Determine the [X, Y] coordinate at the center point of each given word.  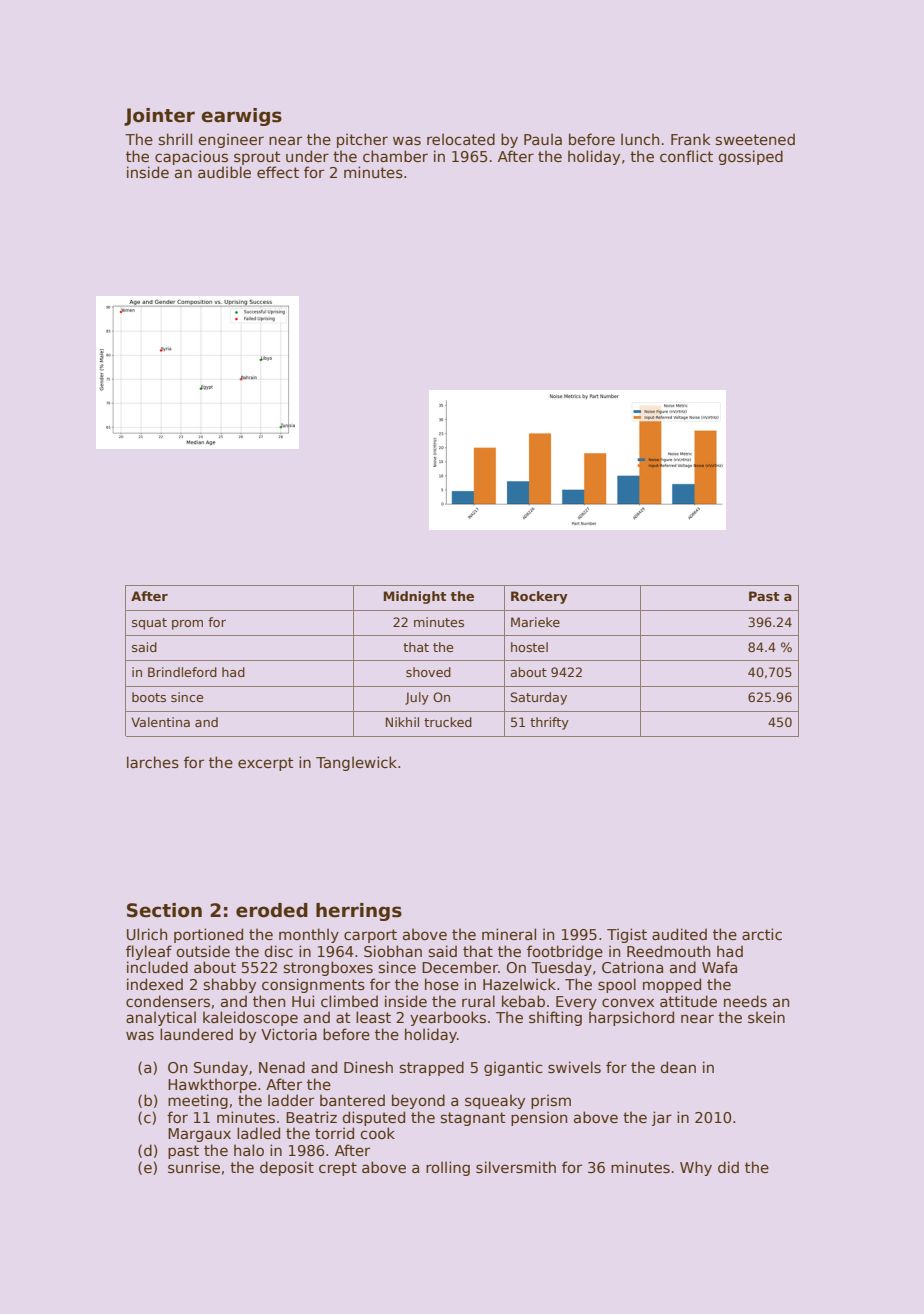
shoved [428, 672]
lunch [640, 139]
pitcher [362, 140]
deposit [287, 1168]
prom [187, 625]
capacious [191, 157]
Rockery [539, 597]
